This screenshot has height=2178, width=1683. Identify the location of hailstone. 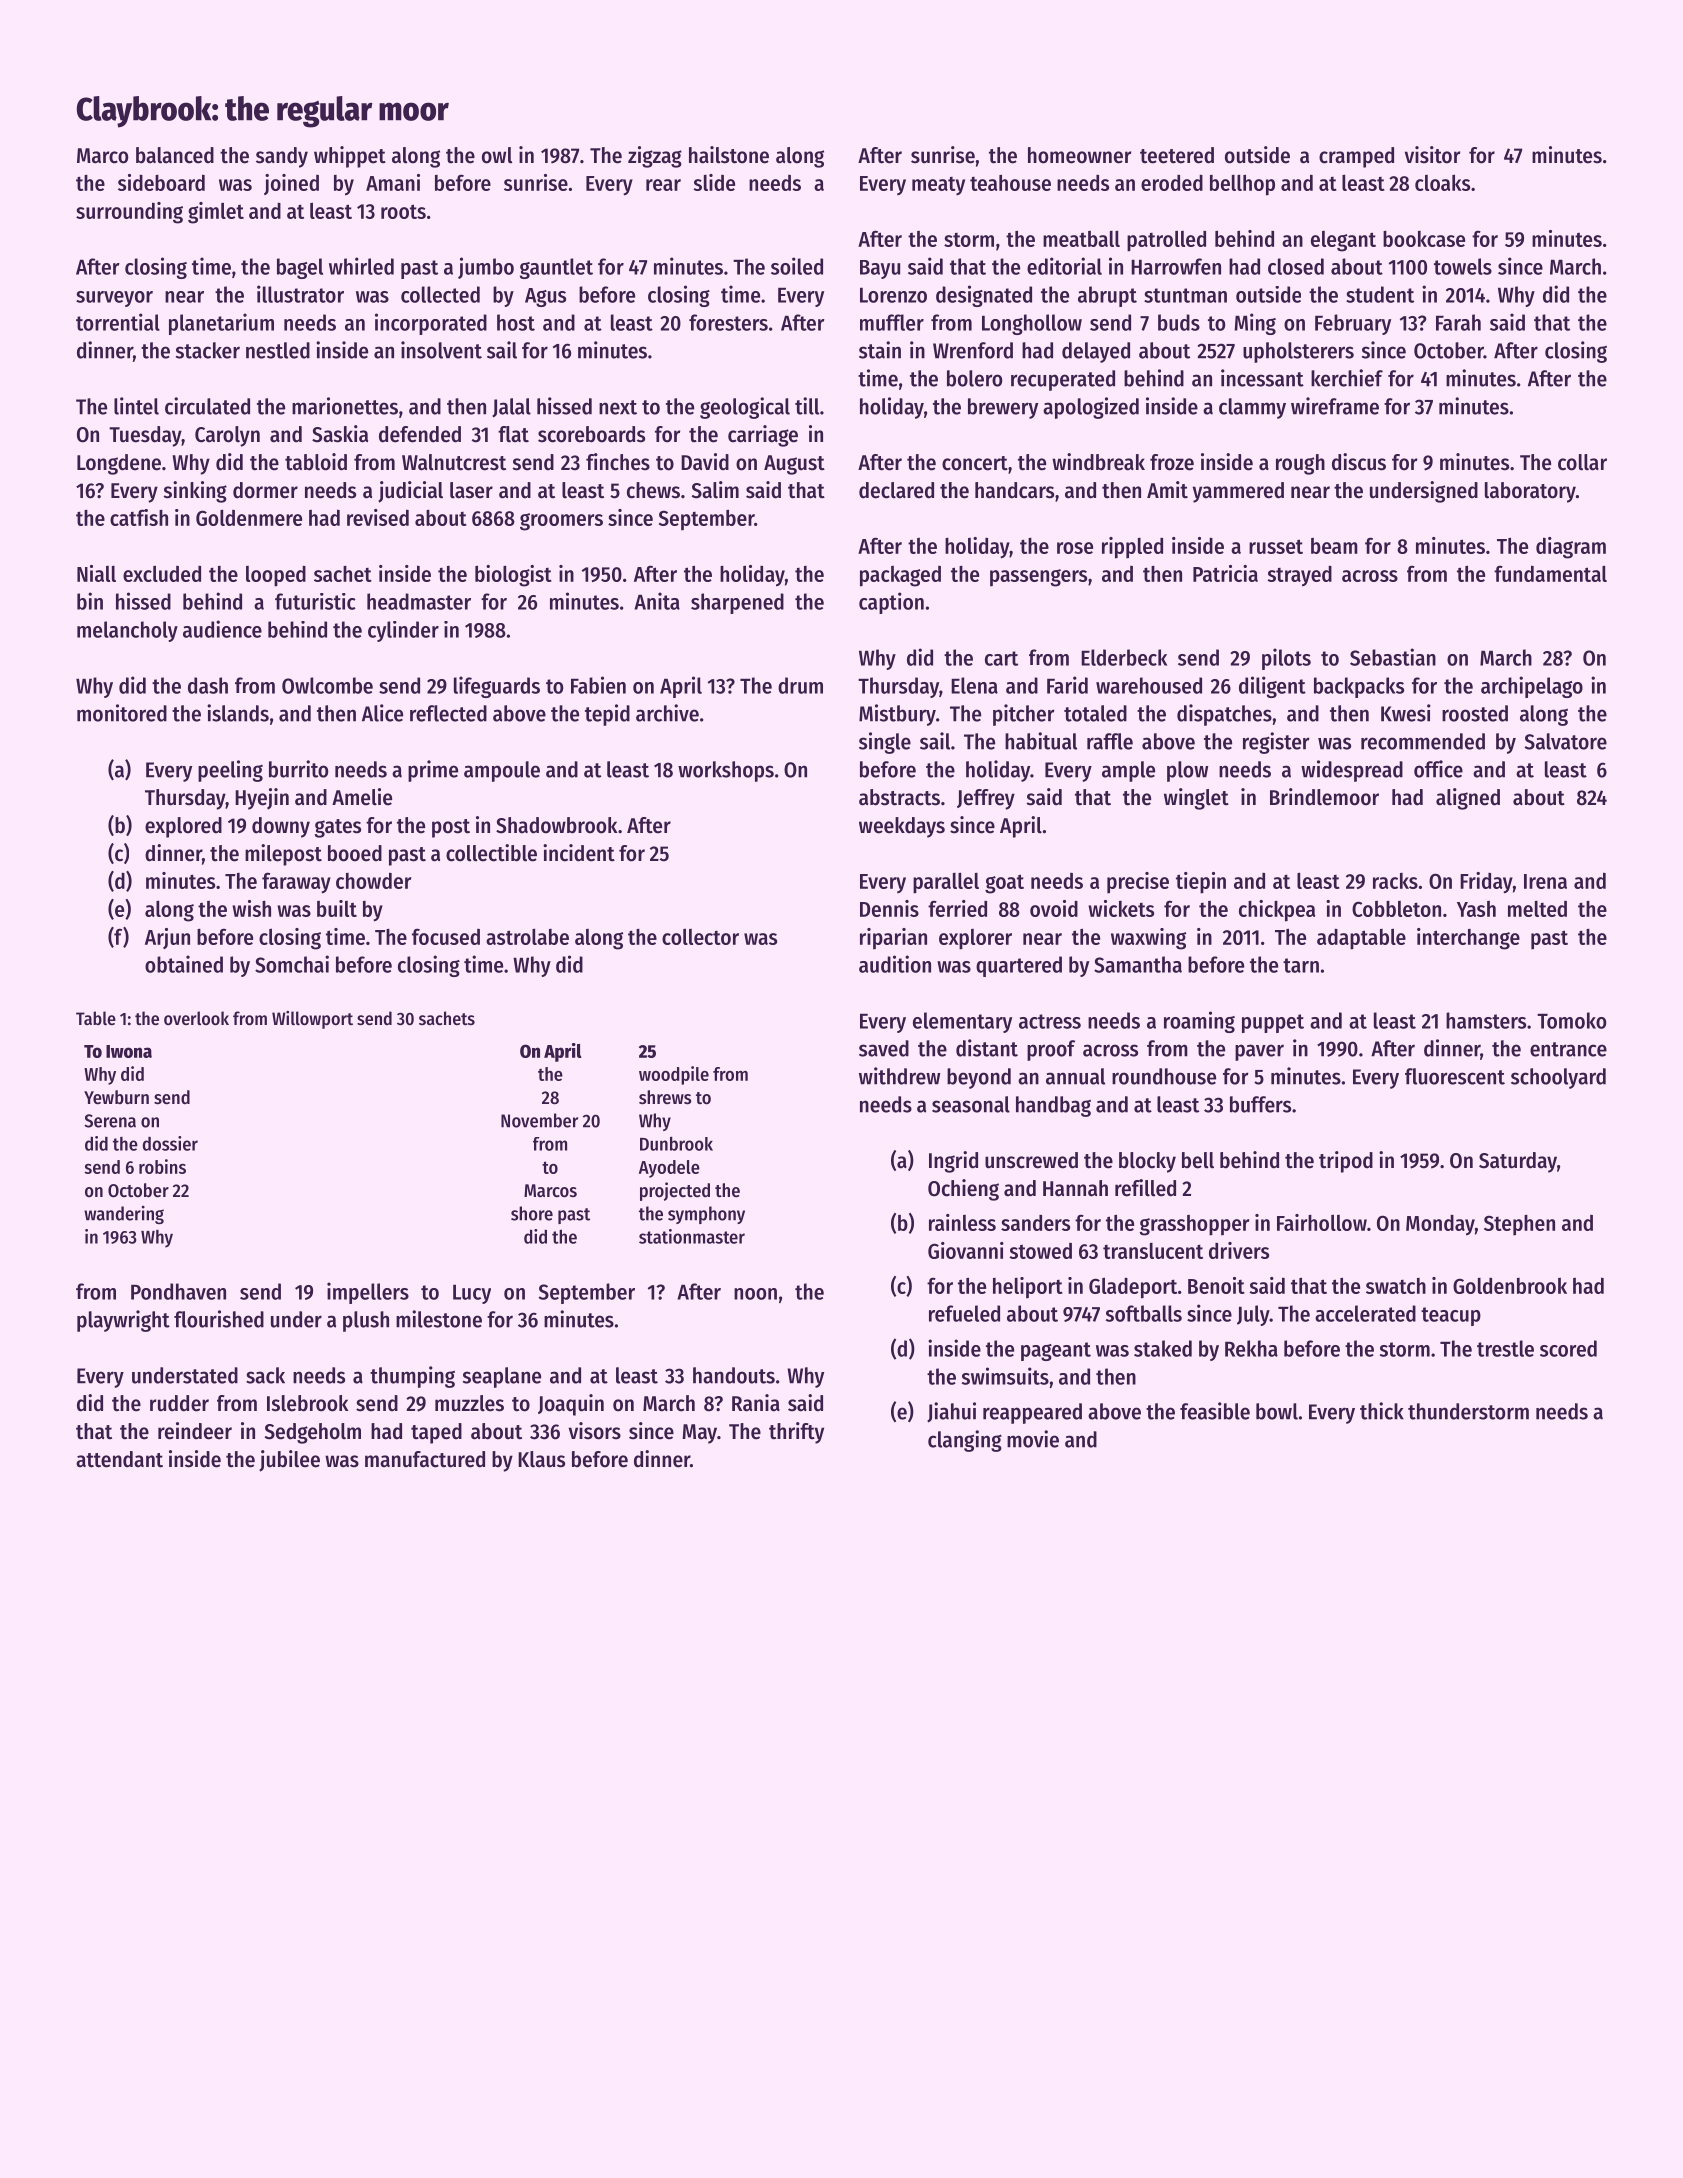
(729, 155).
